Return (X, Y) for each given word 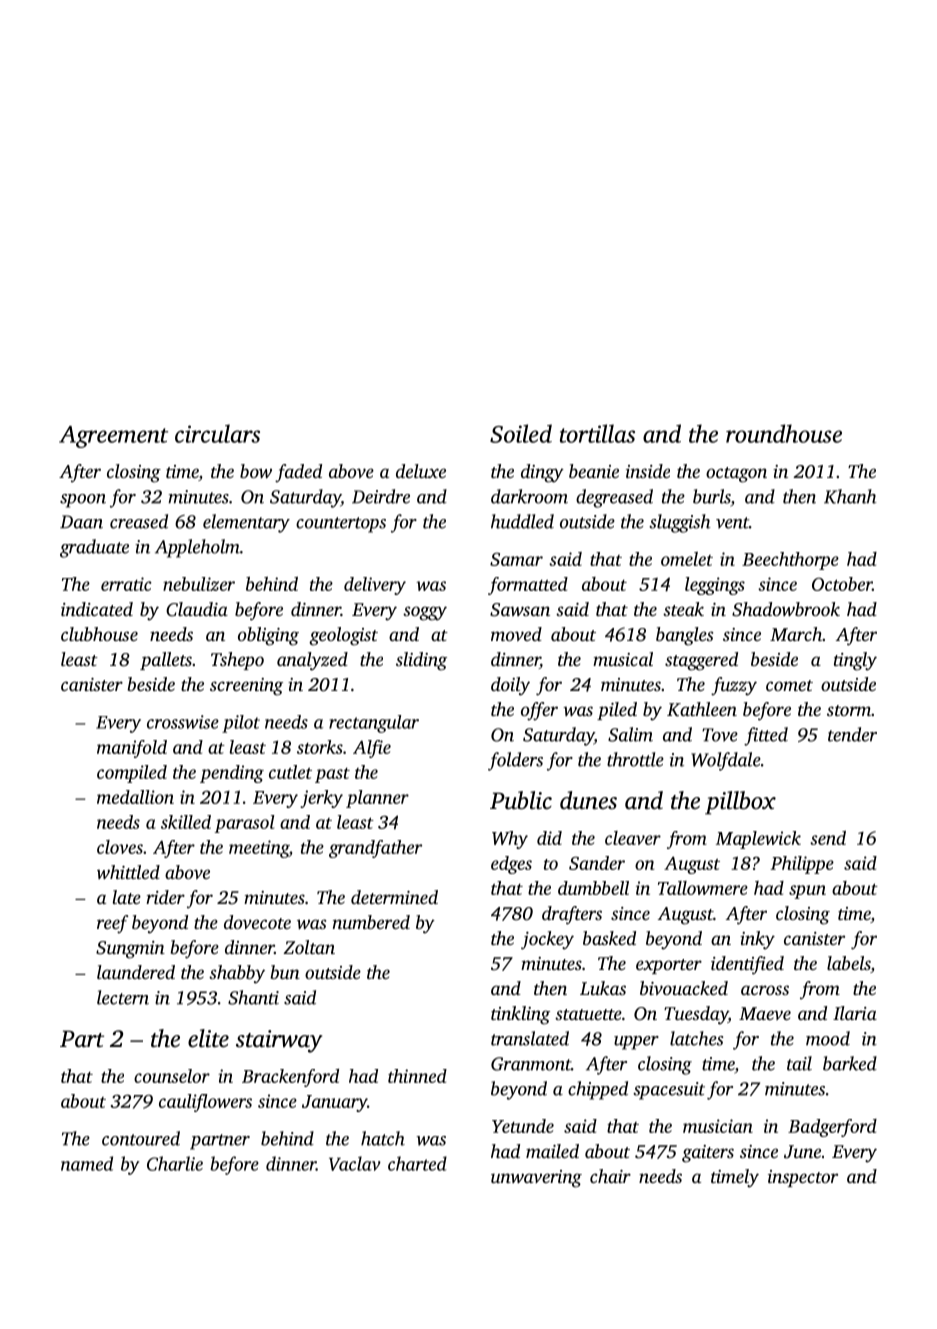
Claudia (197, 609)
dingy (542, 473)
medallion (135, 797)
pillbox (740, 803)
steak (683, 609)
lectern (123, 997)
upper (636, 1043)
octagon (736, 475)
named (87, 1163)
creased (139, 521)
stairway (279, 1041)
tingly (855, 661)
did (549, 838)
